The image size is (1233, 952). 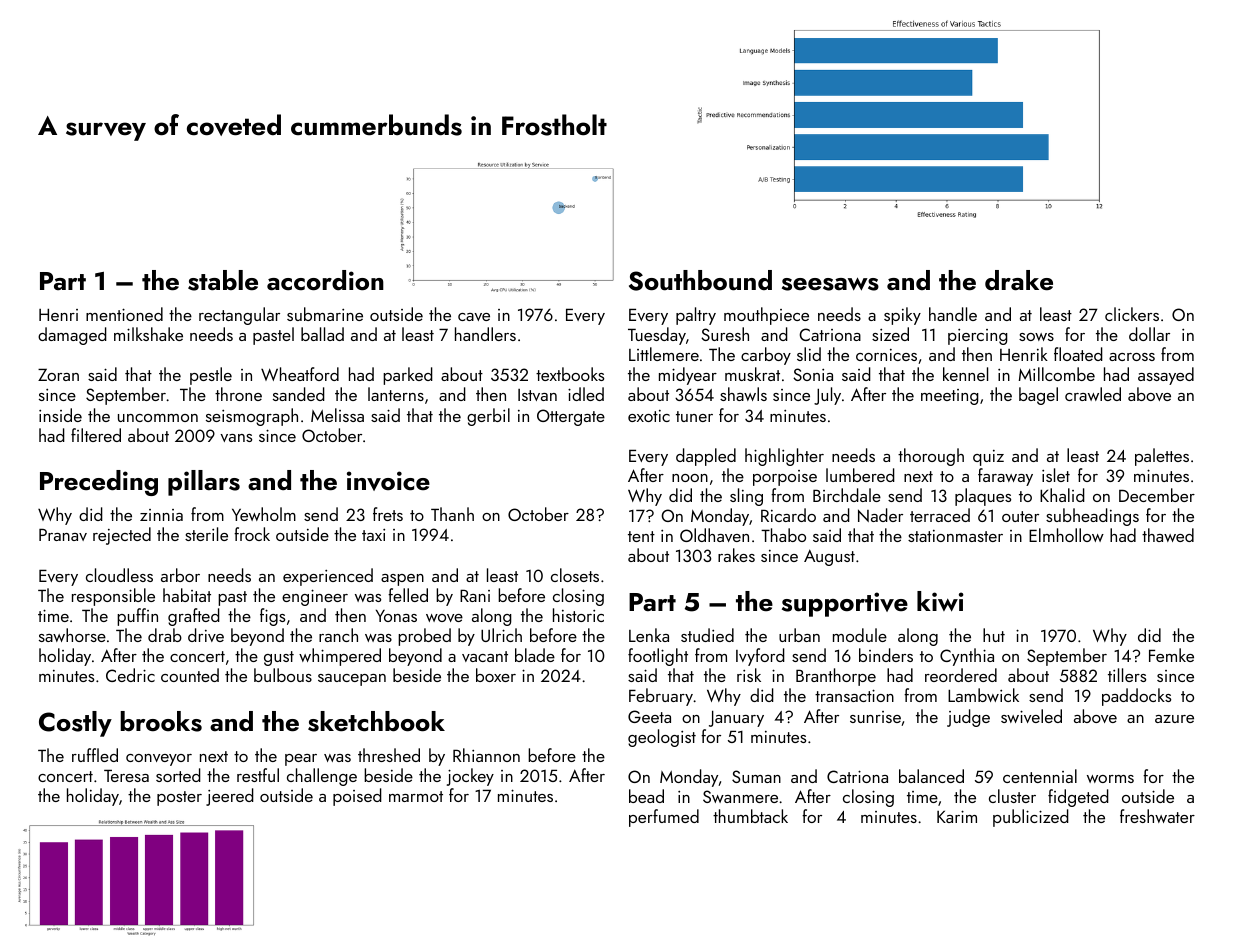 I want to click on boxer, so click(x=496, y=675).
